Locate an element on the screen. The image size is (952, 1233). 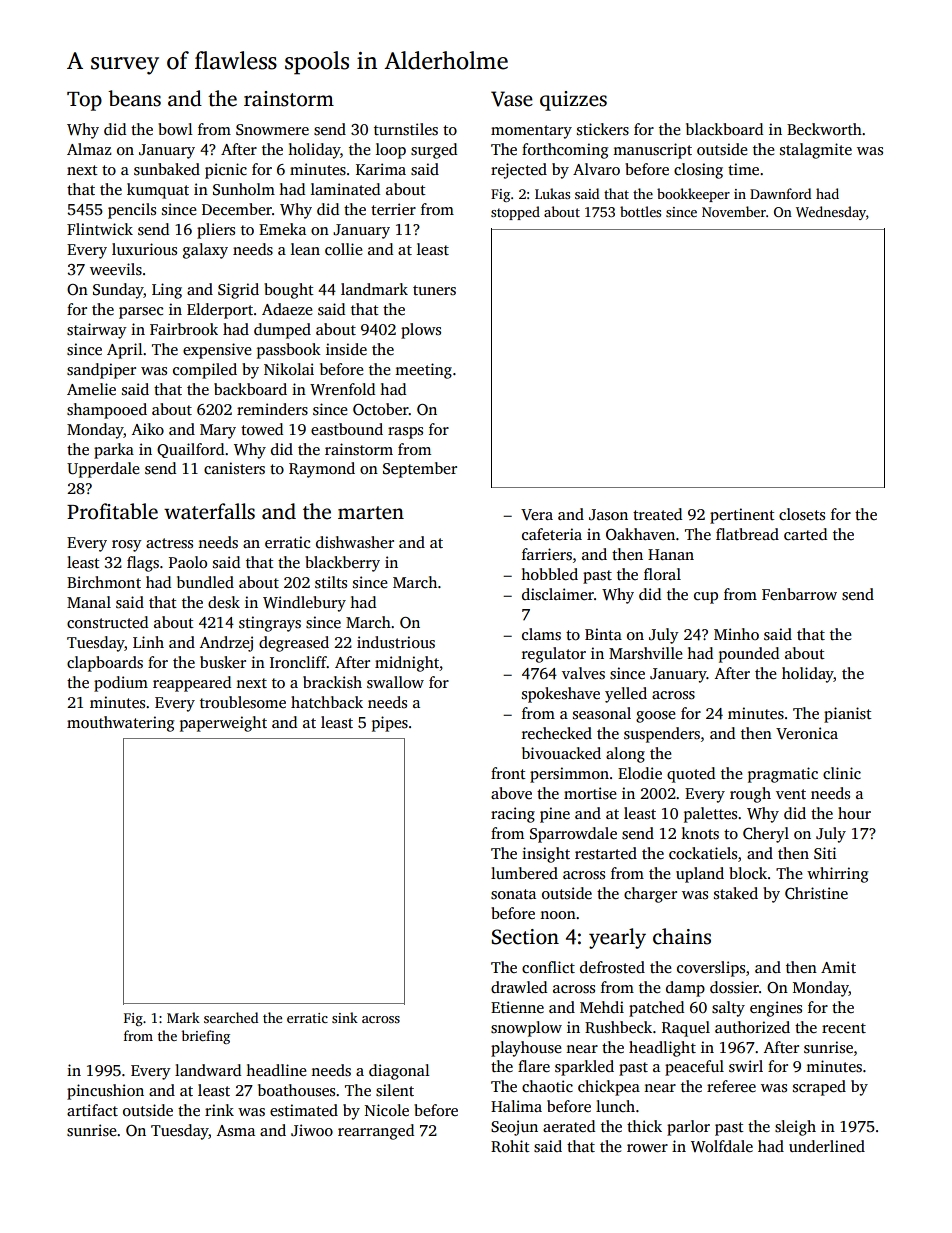
Beckworth is located at coordinates (824, 129).
